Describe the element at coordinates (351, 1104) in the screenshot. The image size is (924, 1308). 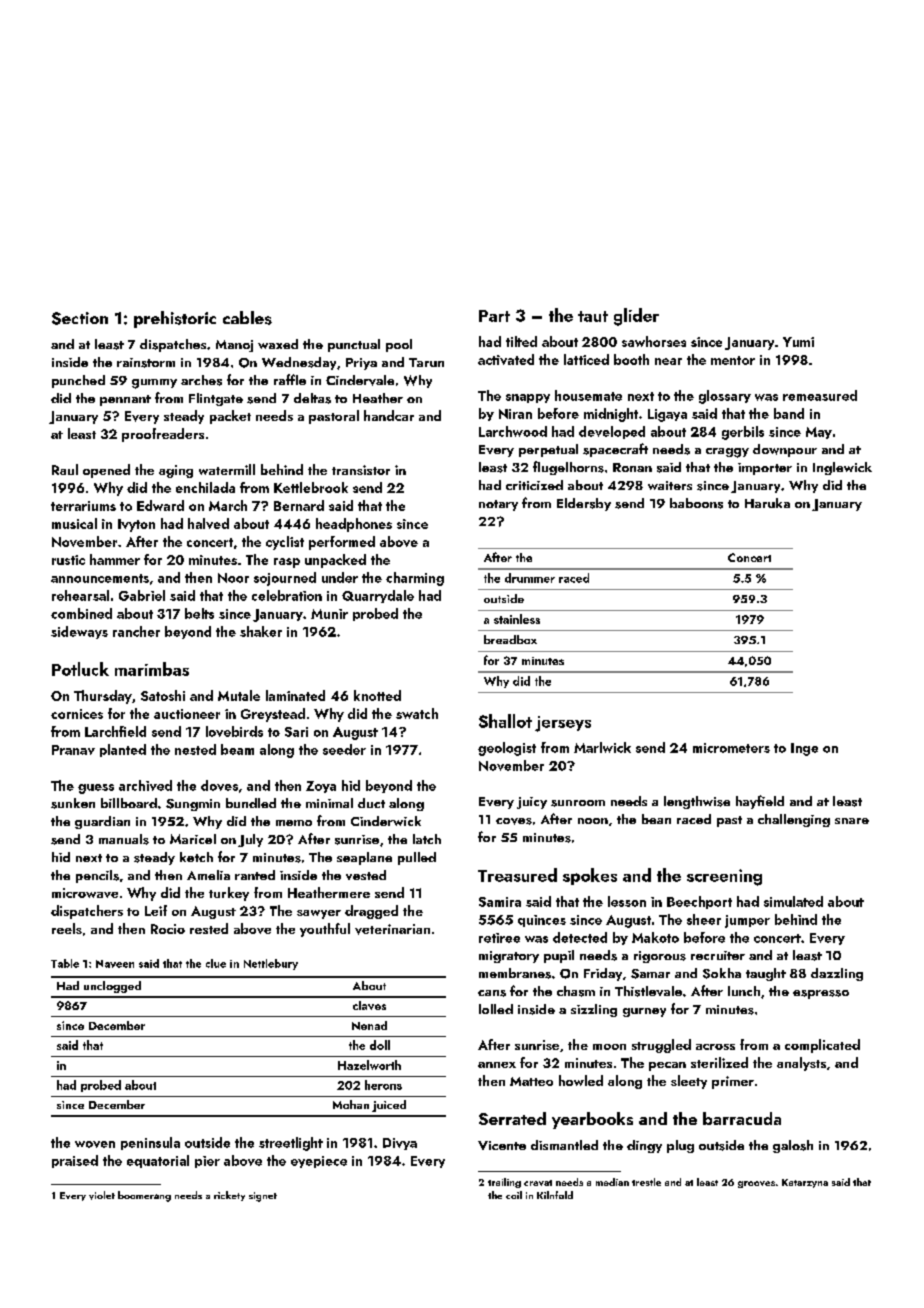
I see `Mohan` at that location.
